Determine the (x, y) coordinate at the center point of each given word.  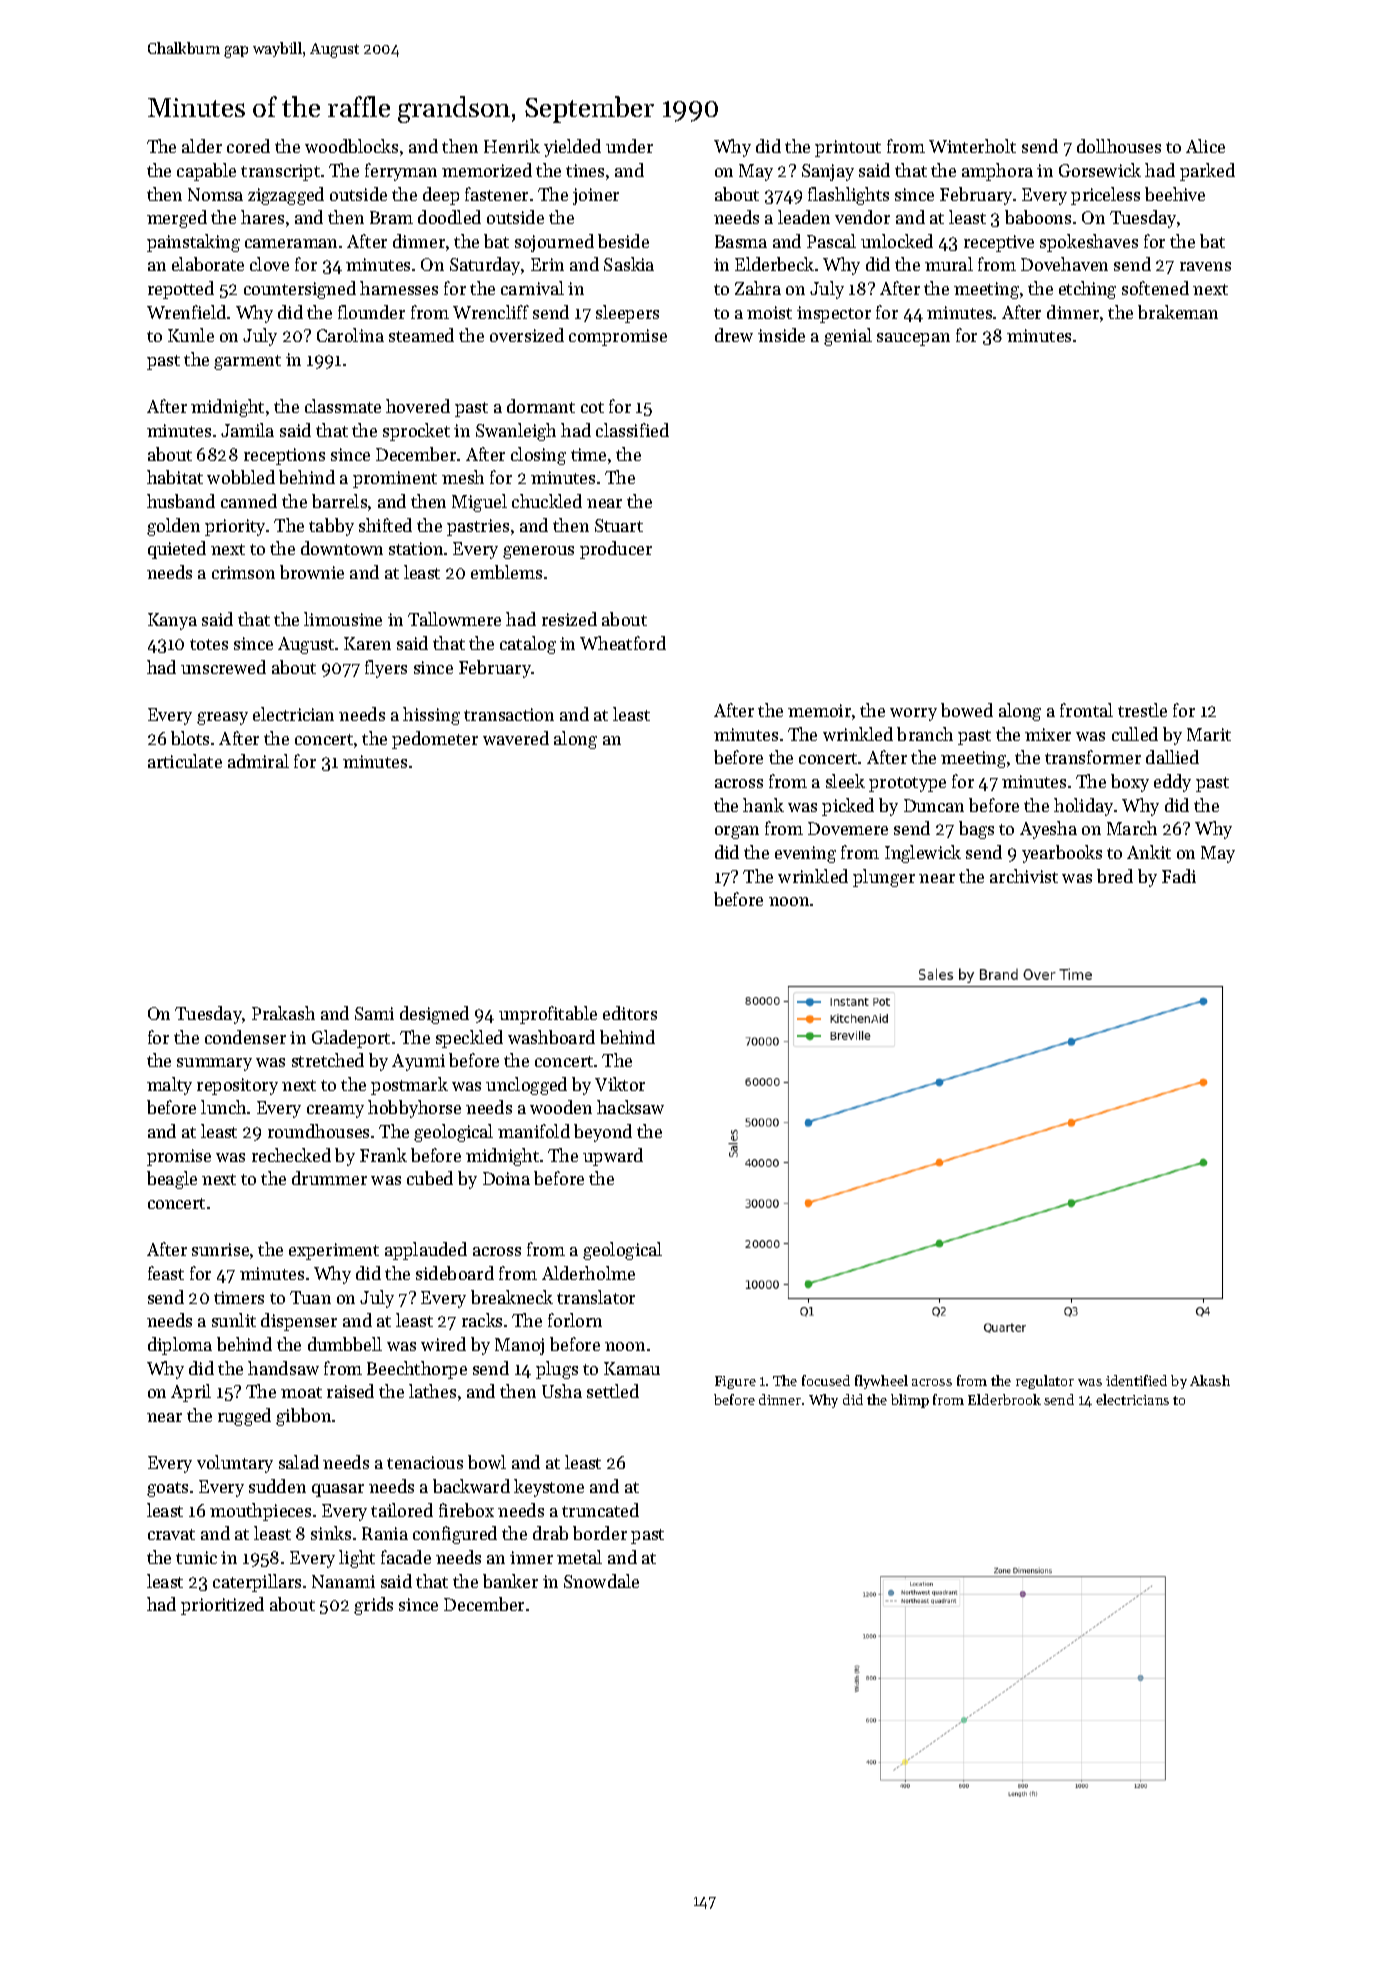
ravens (1205, 266)
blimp (910, 1401)
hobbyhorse (414, 1109)
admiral (258, 761)
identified (1136, 1380)
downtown (342, 548)
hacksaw (630, 1107)
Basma (741, 241)
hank (763, 805)
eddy (1172, 783)
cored (248, 146)
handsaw (283, 1368)
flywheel (881, 1382)
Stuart (619, 525)
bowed (967, 710)
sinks (331, 1533)
